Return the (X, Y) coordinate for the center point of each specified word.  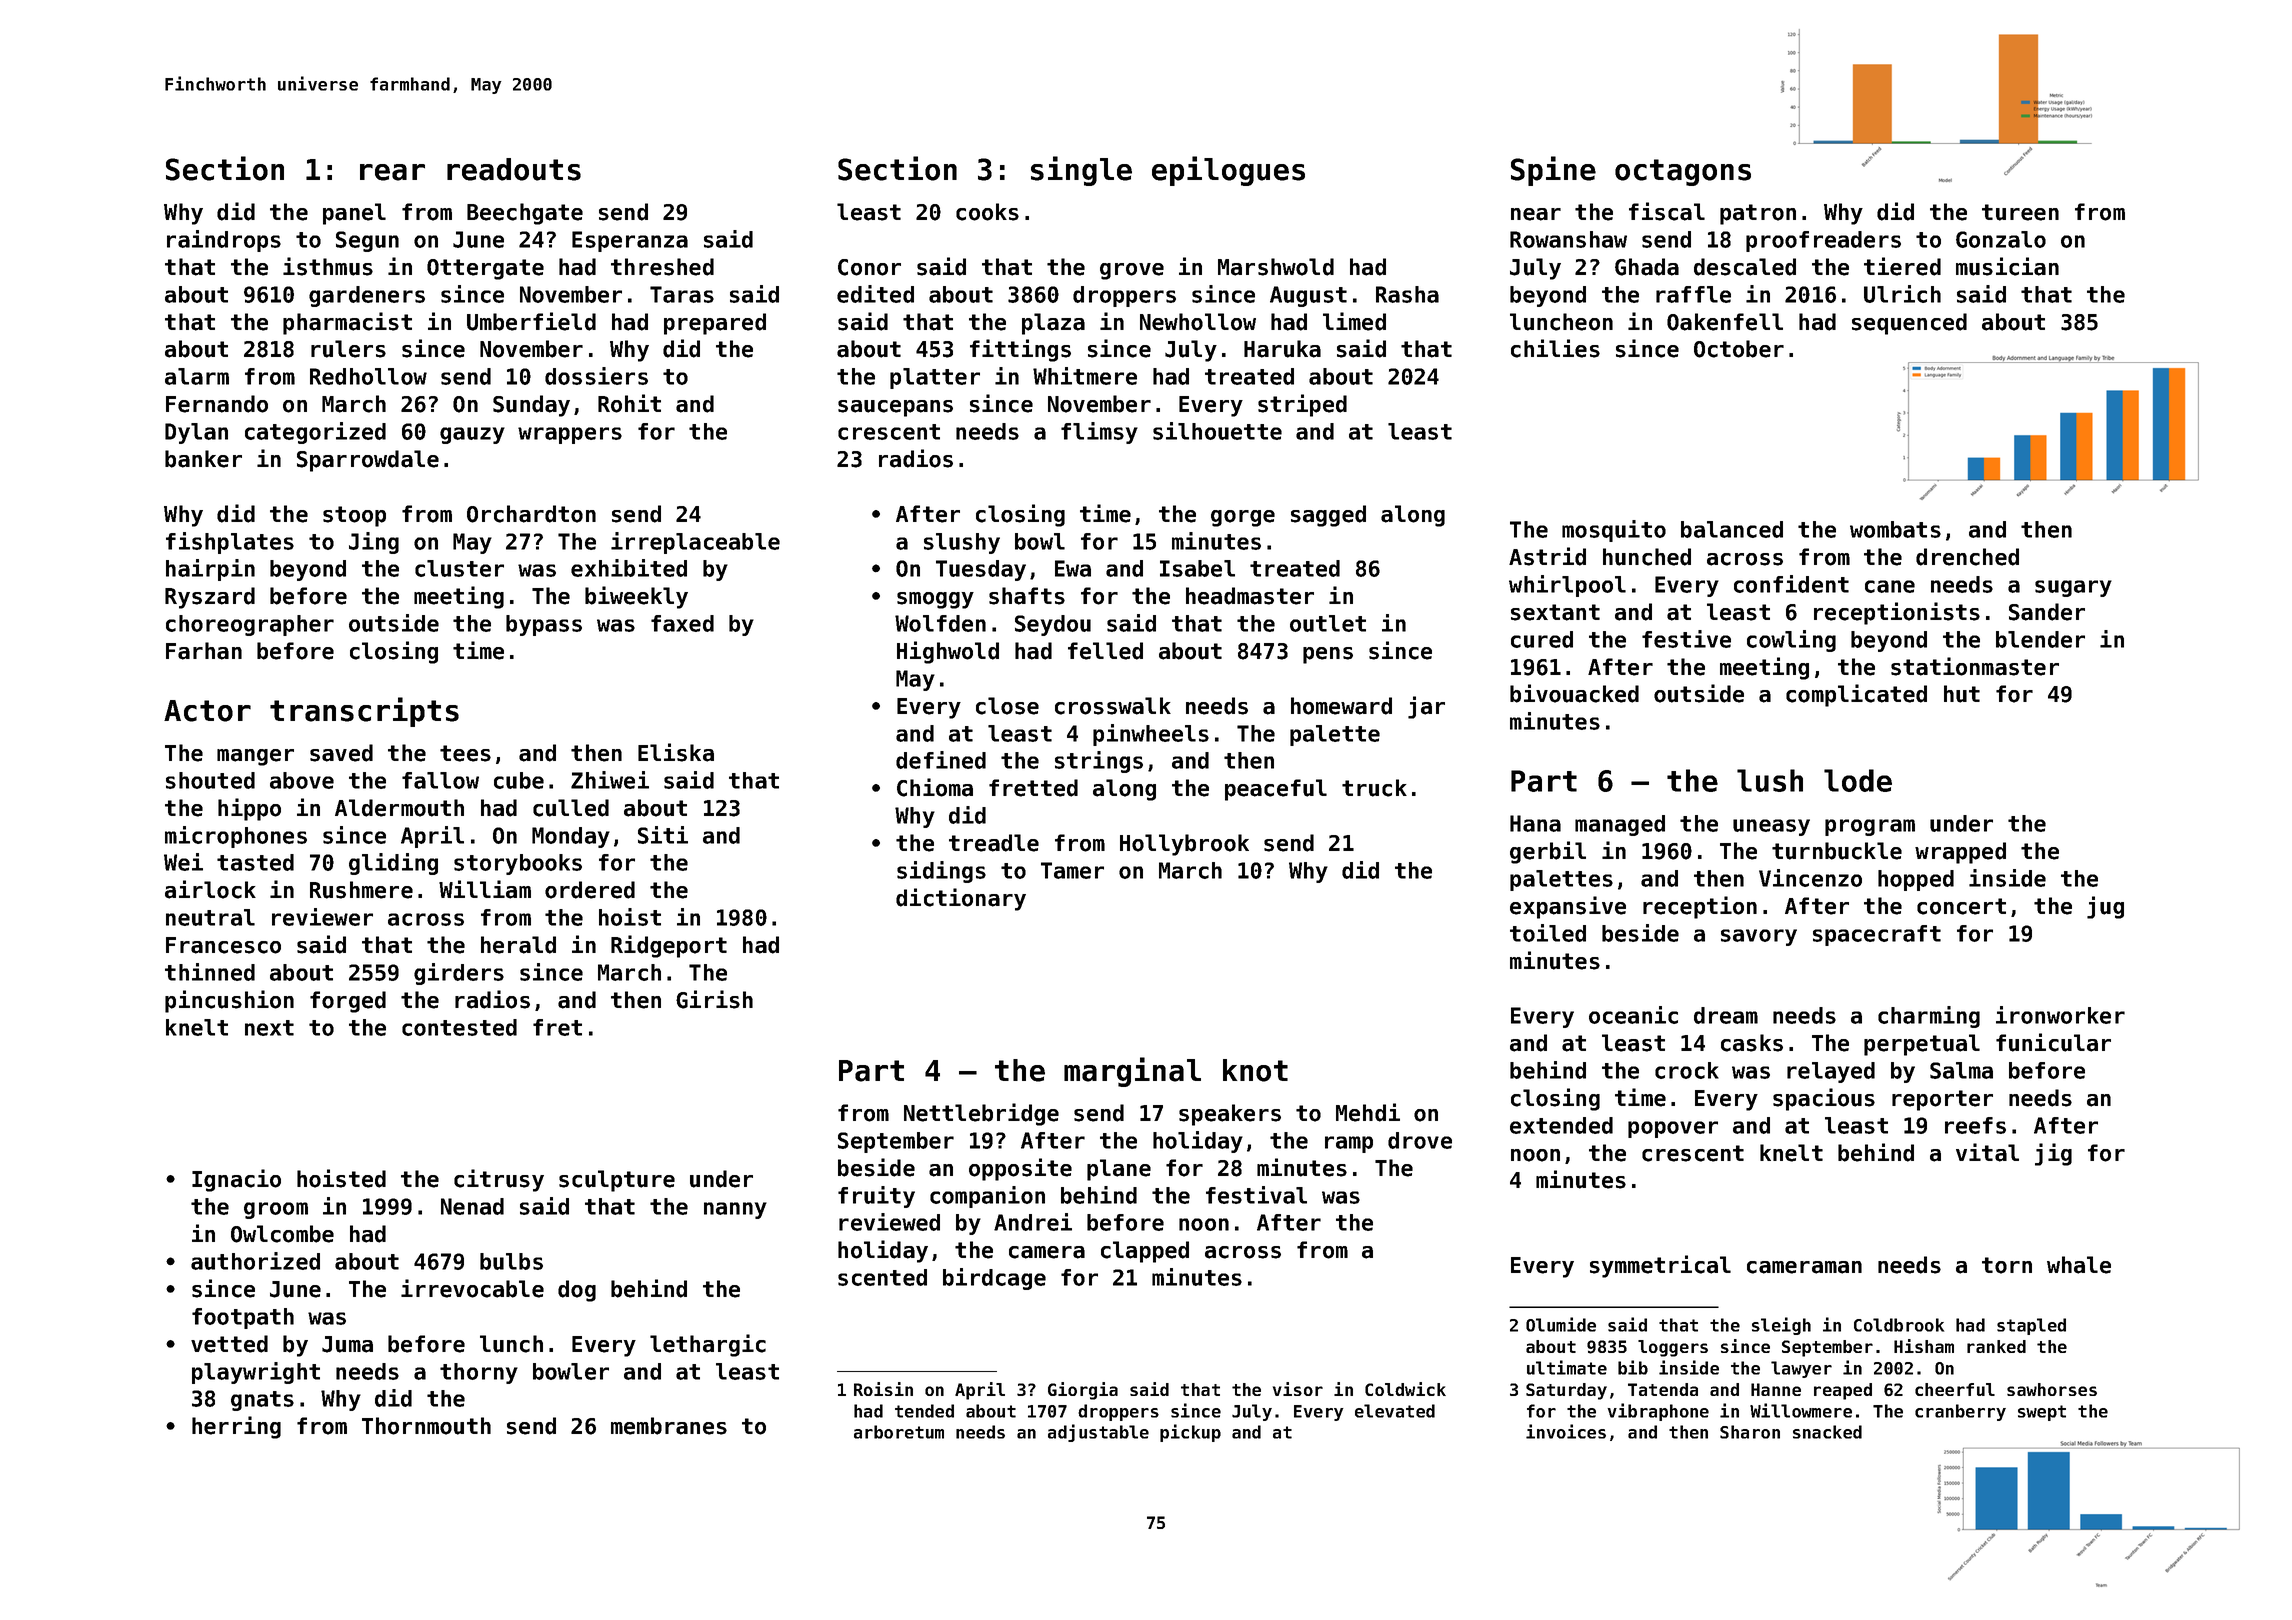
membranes (669, 1426)
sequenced (1909, 324)
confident (1791, 584)
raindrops (224, 241)
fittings (1020, 350)
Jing (374, 543)
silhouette (1217, 431)
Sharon (1750, 1432)
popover (1673, 1129)
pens (1328, 655)
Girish (714, 999)
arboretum (899, 1432)
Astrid (1547, 556)
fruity (876, 1197)
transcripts (364, 712)
